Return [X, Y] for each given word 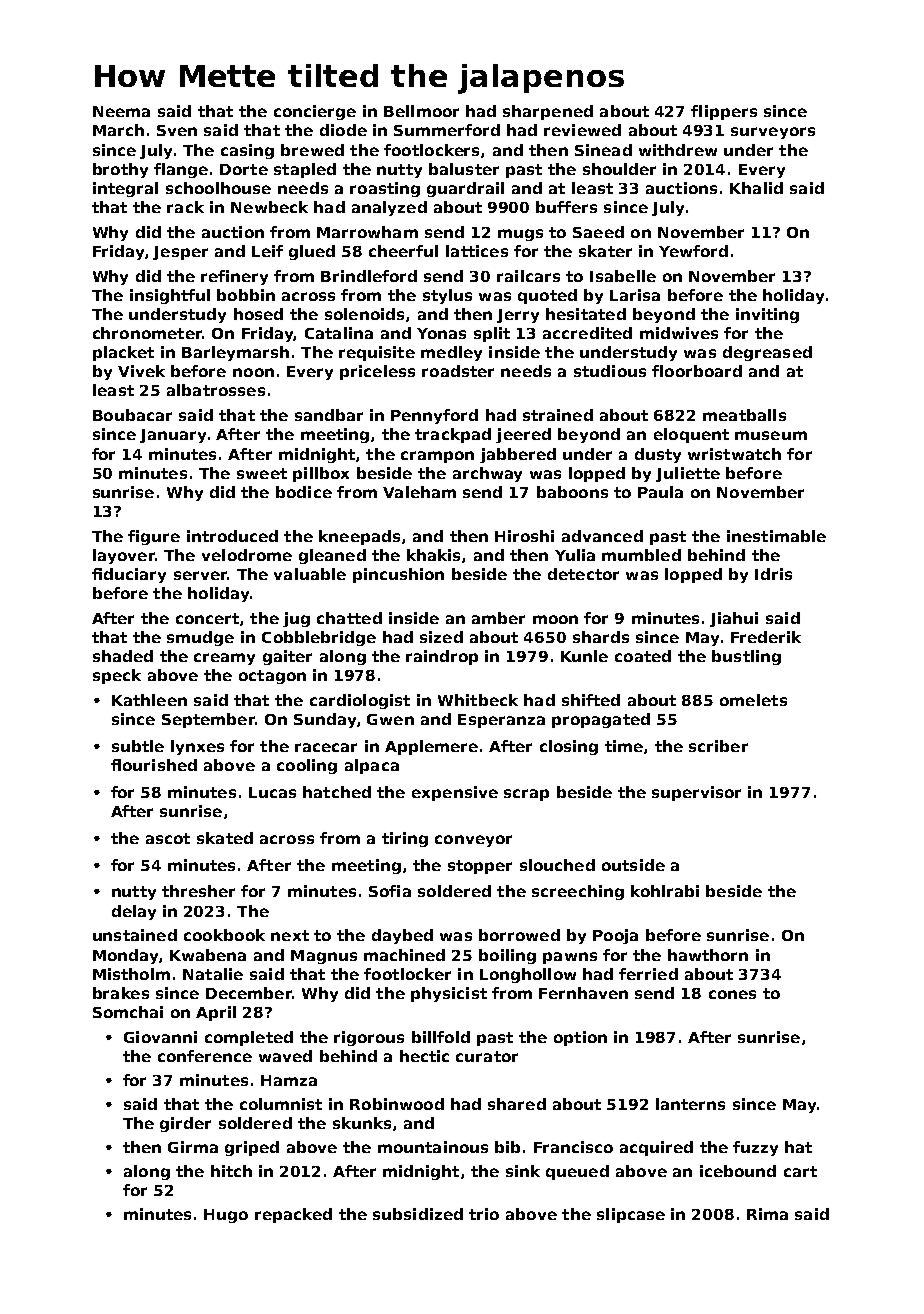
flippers [724, 112]
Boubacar [132, 415]
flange [181, 170]
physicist [449, 994]
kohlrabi [665, 891]
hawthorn [708, 955]
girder [185, 1124]
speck [117, 676]
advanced [602, 536]
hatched [337, 792]
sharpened [548, 112]
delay [134, 912]
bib [507, 1147]
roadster [458, 371]
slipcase [631, 1215]
